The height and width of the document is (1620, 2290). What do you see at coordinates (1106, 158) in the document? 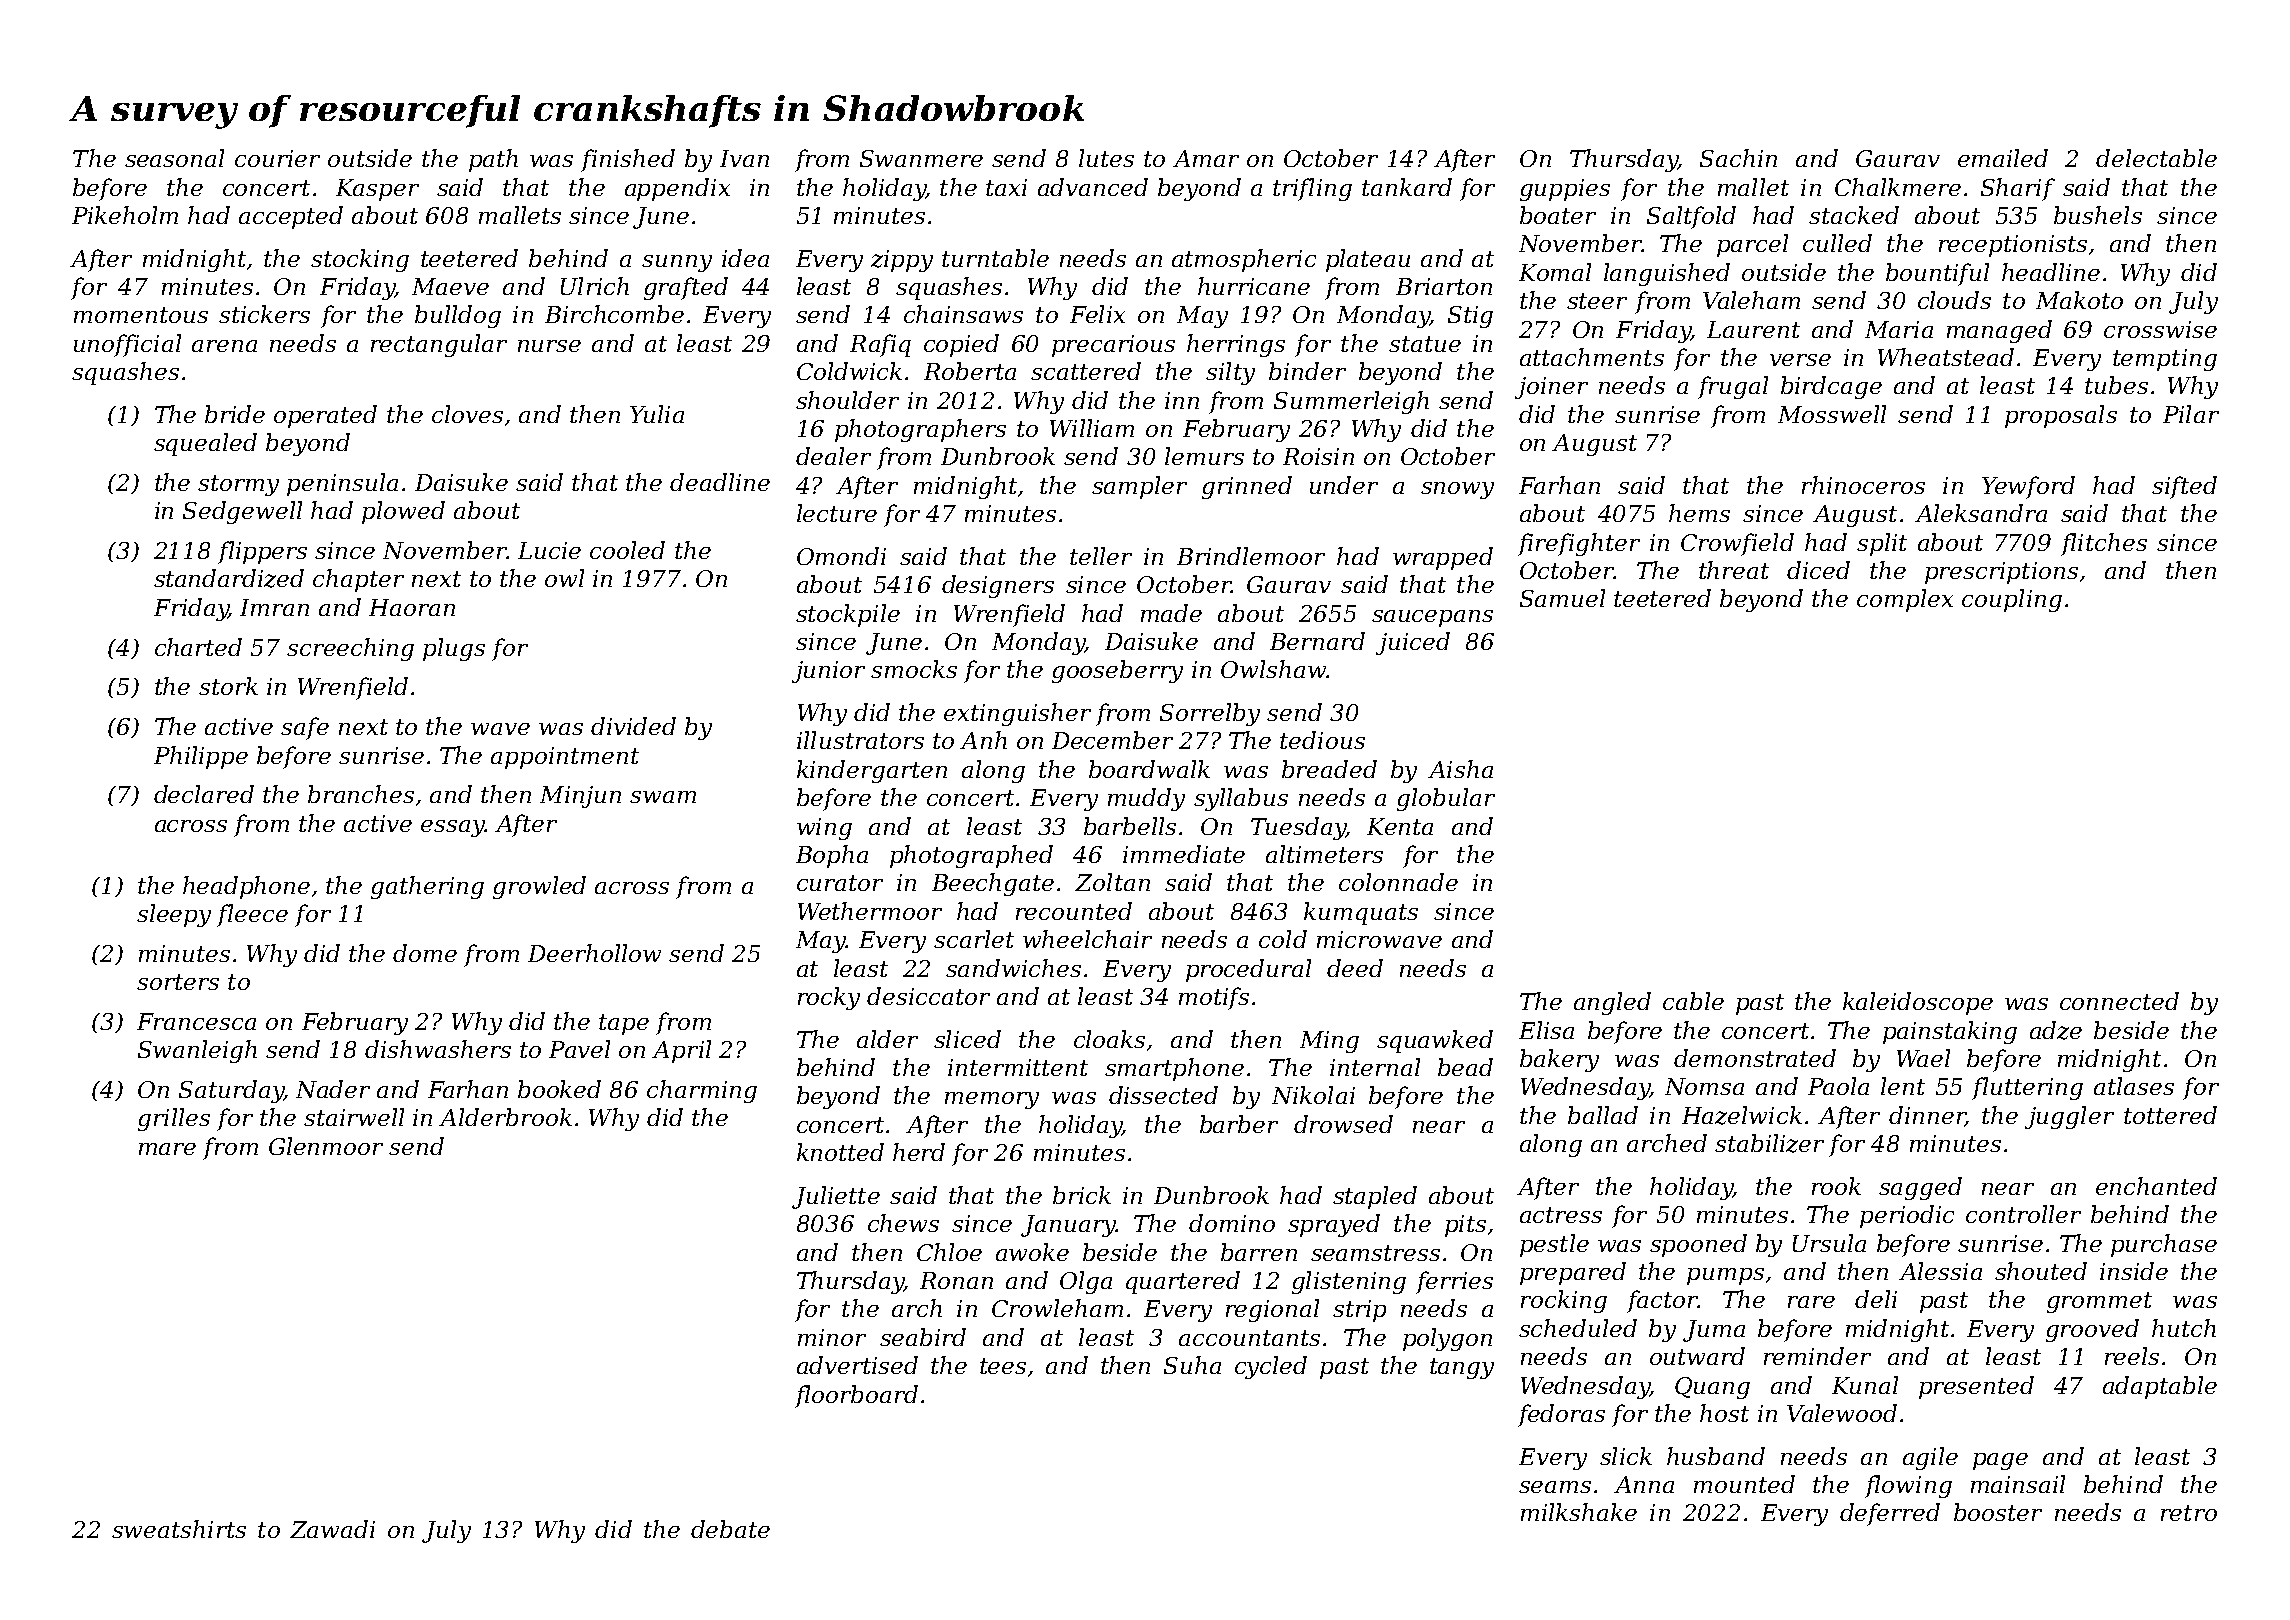
I see `lutes` at bounding box center [1106, 158].
